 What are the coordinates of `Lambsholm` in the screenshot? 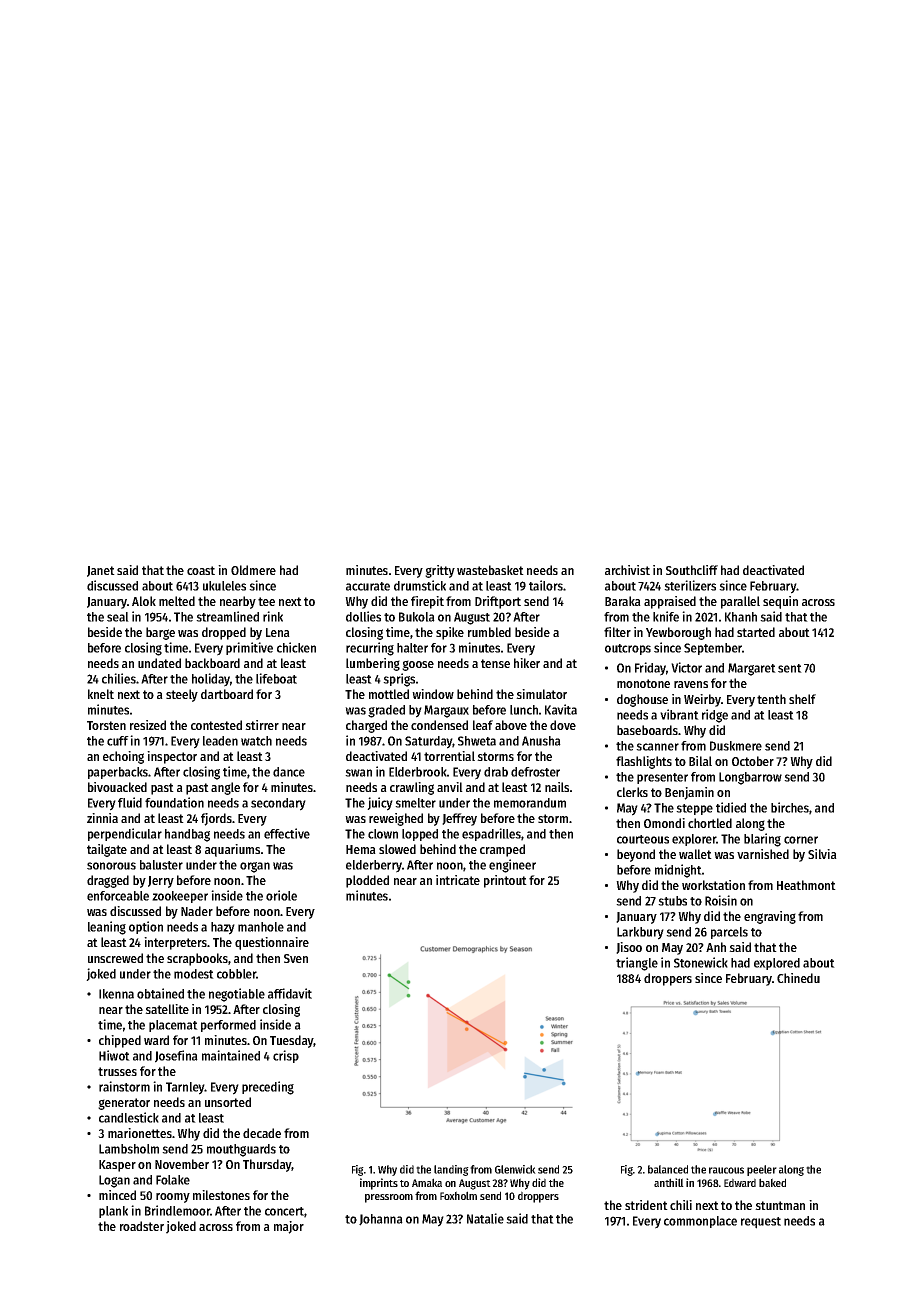 It's located at (129, 1149).
